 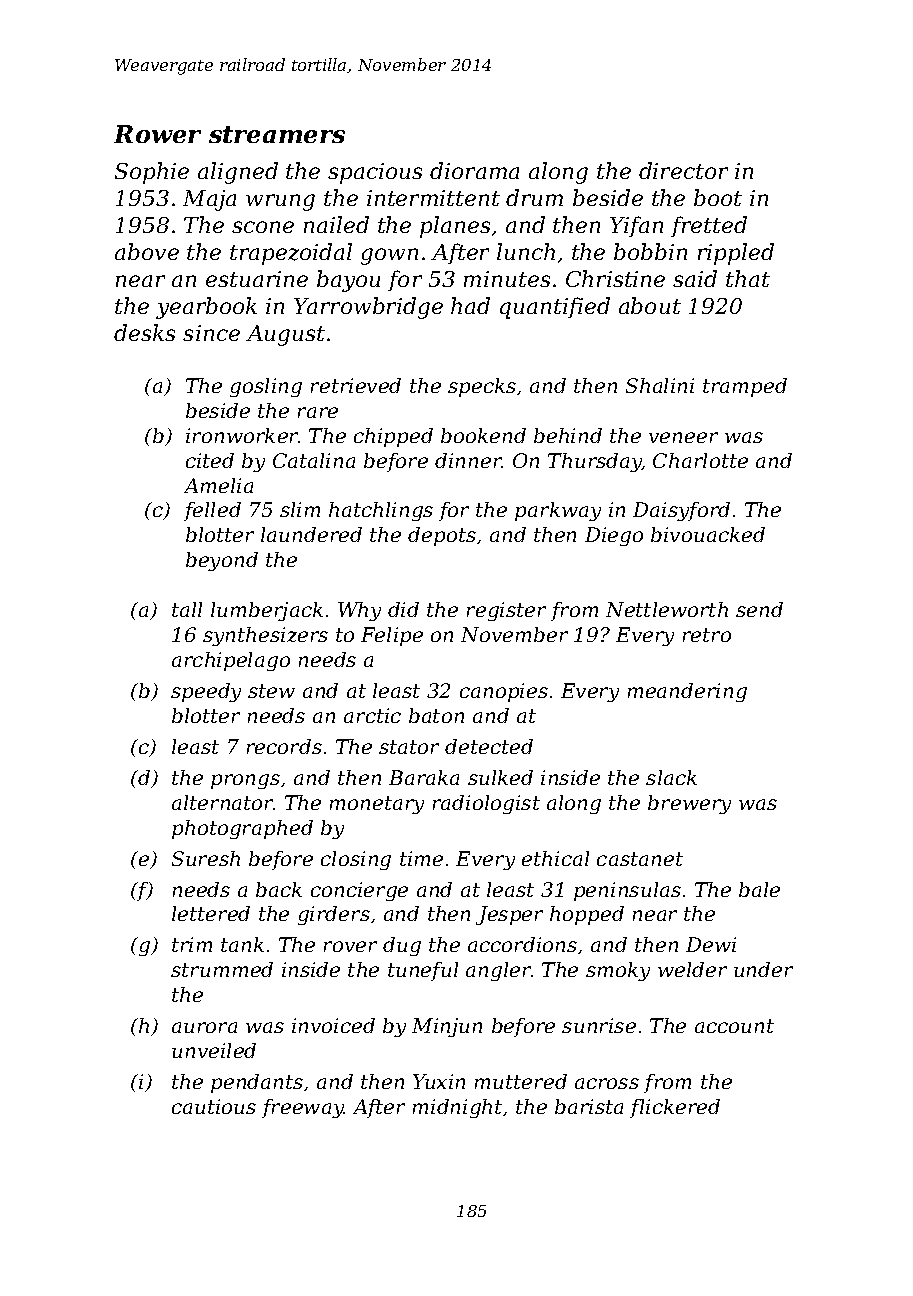 What do you see at coordinates (214, 1050) in the screenshot?
I see `unveiled` at bounding box center [214, 1050].
